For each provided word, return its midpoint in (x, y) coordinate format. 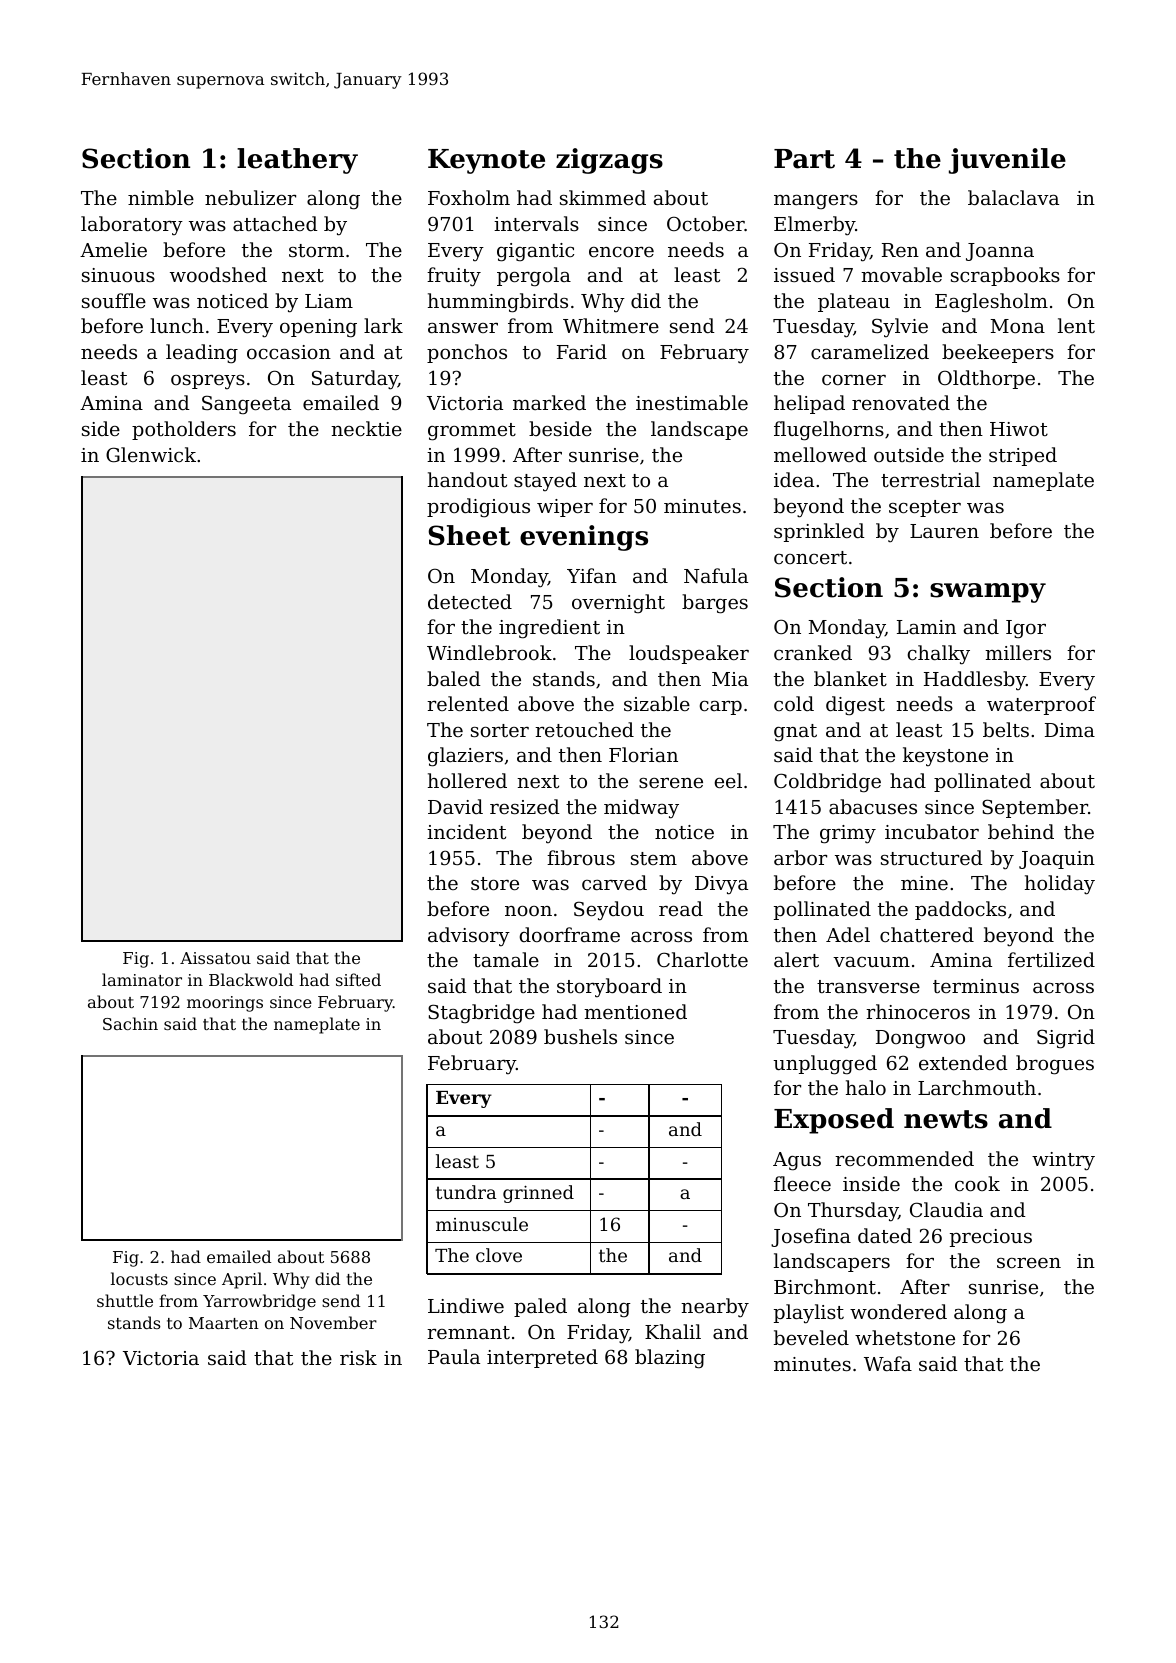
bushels (580, 1036)
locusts (139, 1278)
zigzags (609, 161)
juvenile (1007, 161)
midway (641, 809)
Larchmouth (977, 1087)
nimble (161, 197)
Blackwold (251, 979)
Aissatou (215, 958)
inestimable (692, 402)
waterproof (1041, 705)
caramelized (870, 351)
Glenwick (151, 454)
